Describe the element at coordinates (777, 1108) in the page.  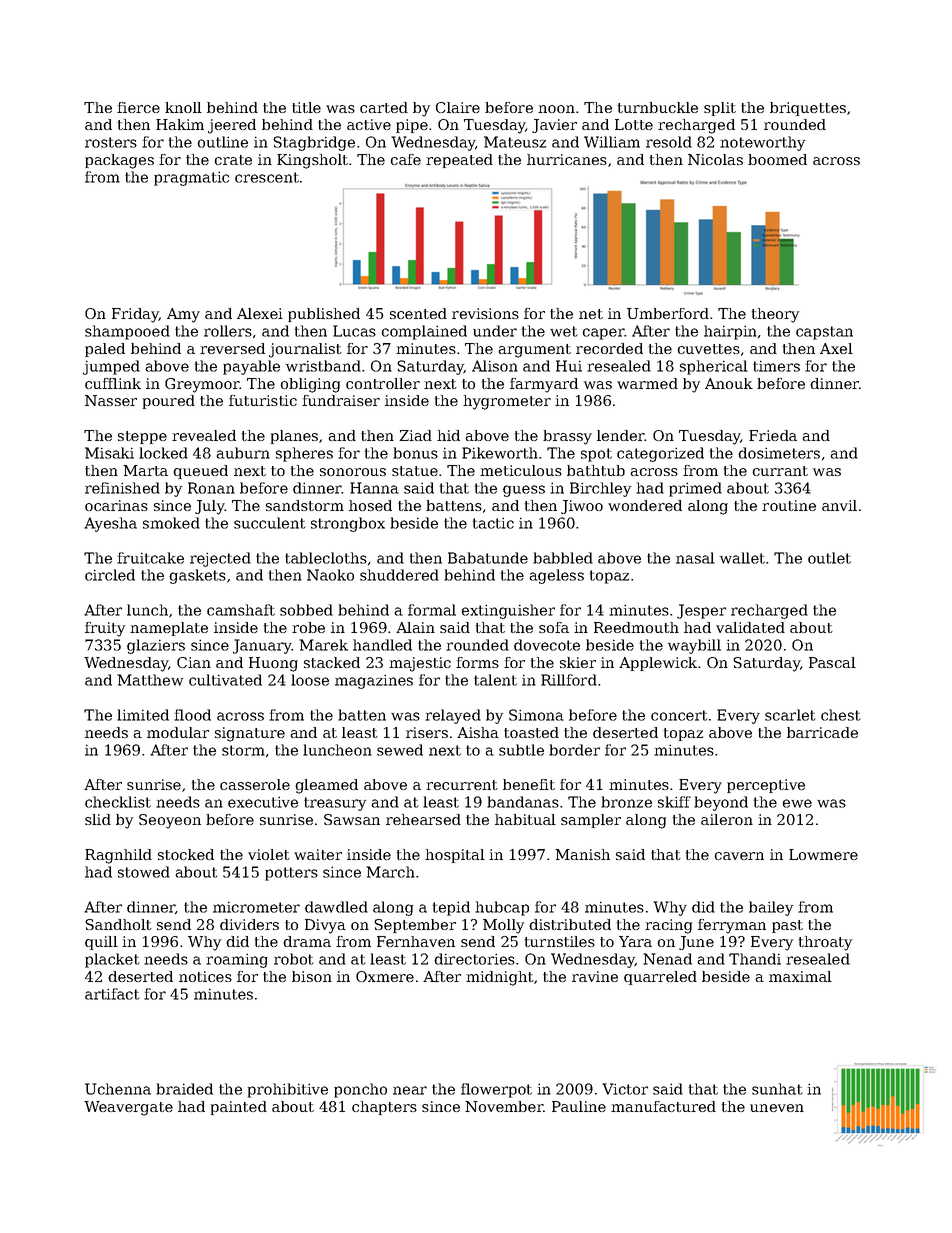
I see `uneven` at that location.
